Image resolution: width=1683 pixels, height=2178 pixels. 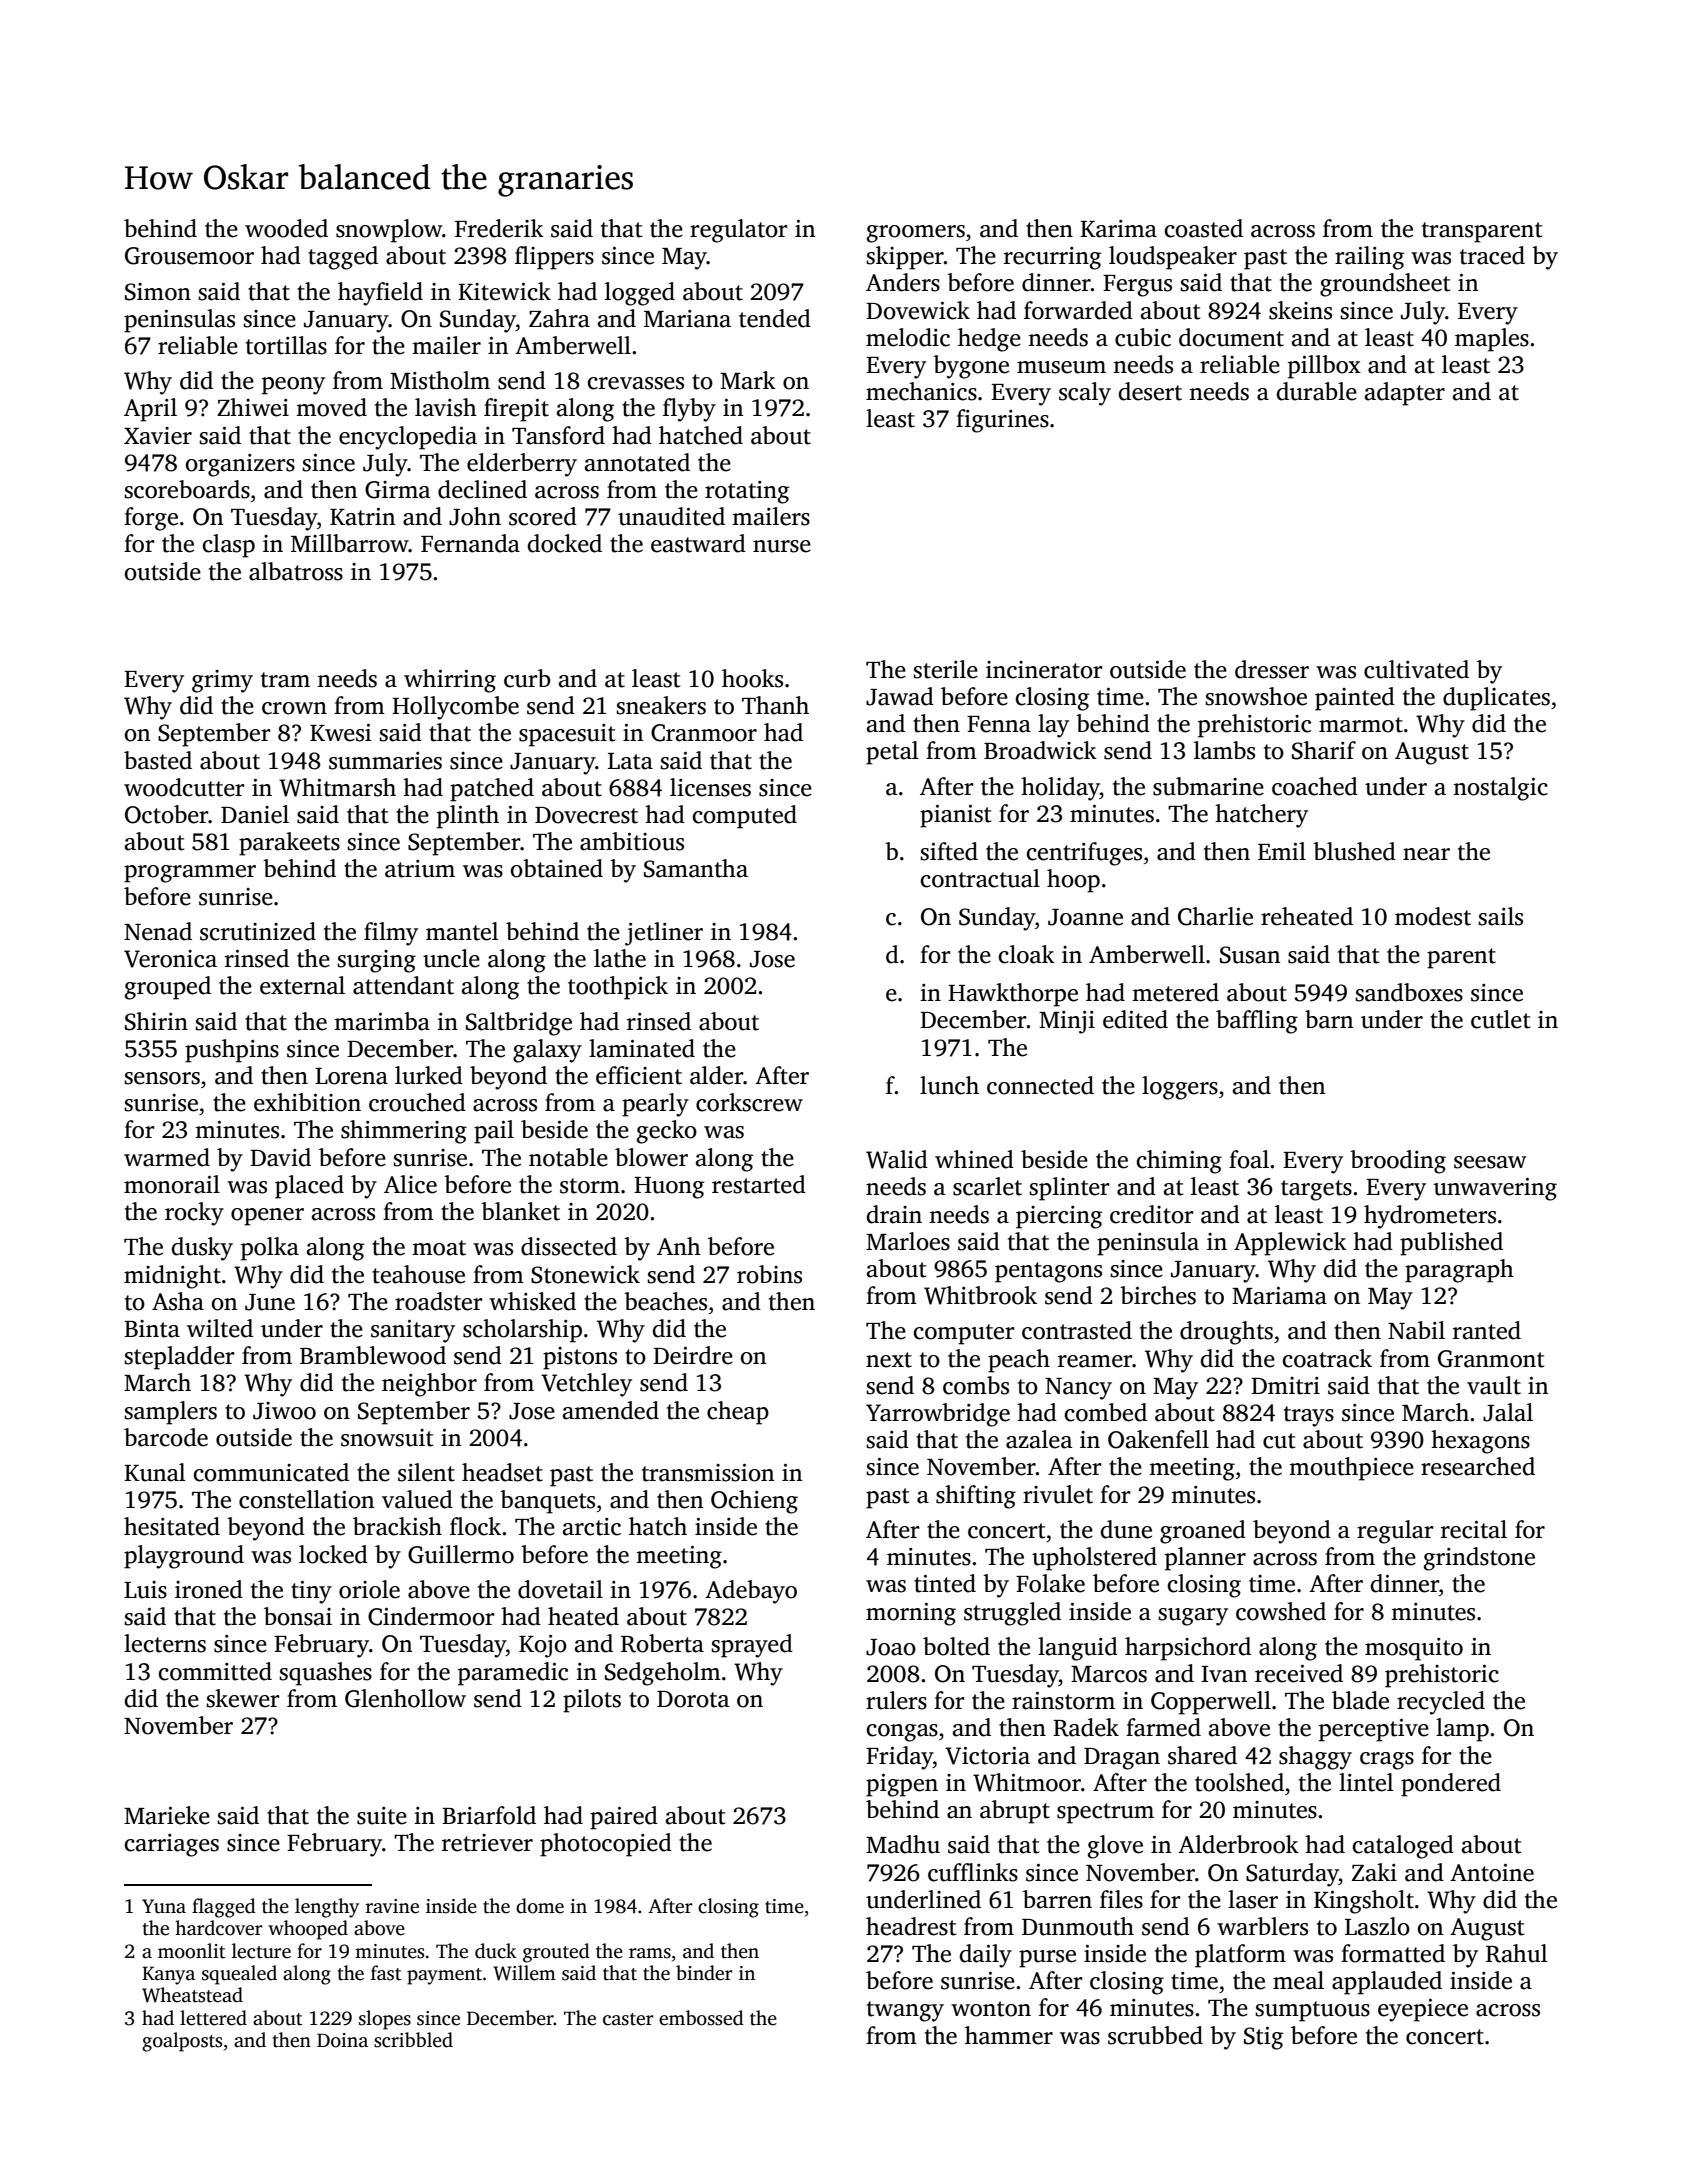 What do you see at coordinates (745, 817) in the document?
I see `computed` at bounding box center [745, 817].
